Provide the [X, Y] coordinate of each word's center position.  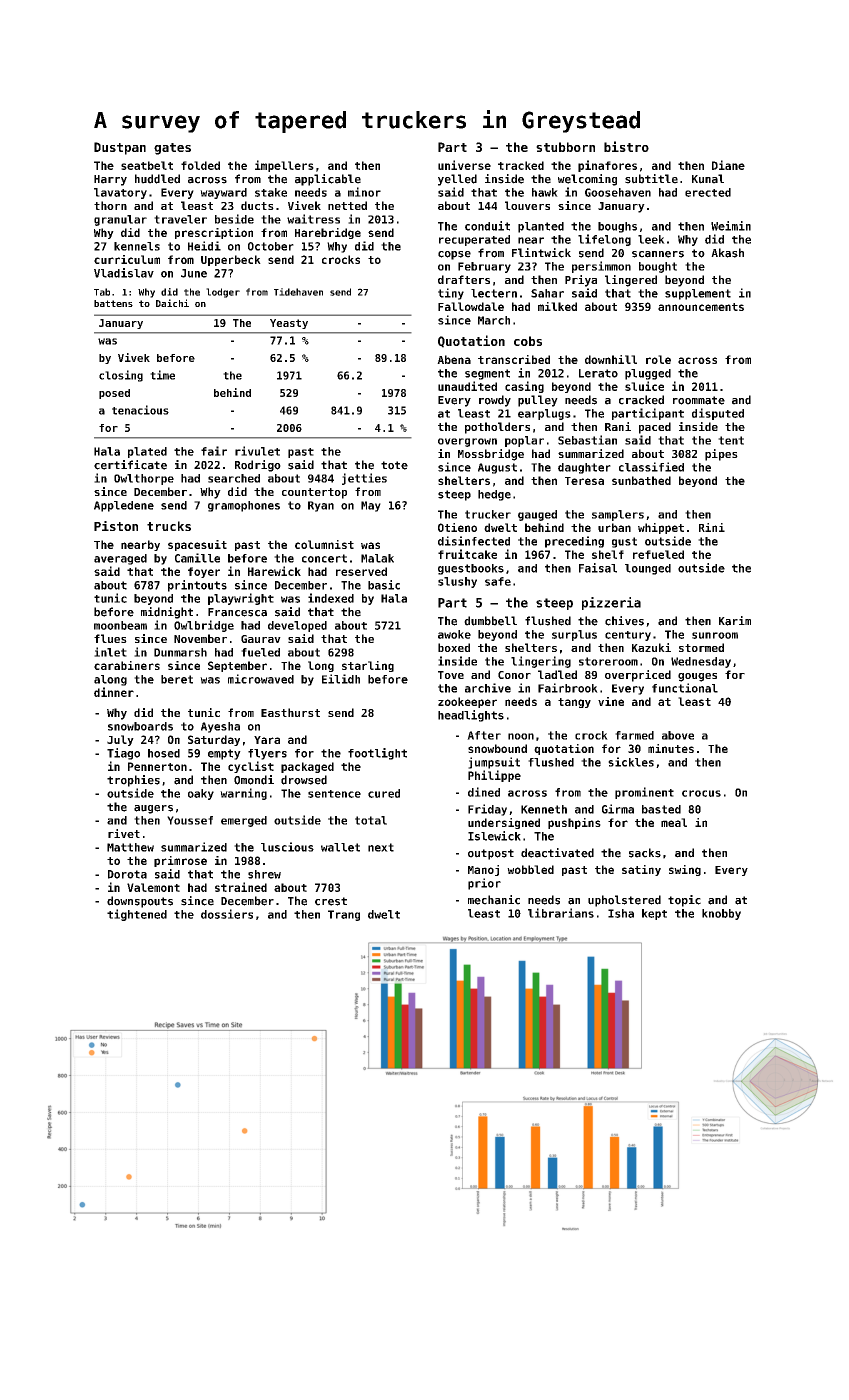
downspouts [140, 902]
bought [658, 267]
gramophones [244, 506]
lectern [494, 293]
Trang [344, 915]
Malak [377, 558]
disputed [718, 414]
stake [271, 192]
